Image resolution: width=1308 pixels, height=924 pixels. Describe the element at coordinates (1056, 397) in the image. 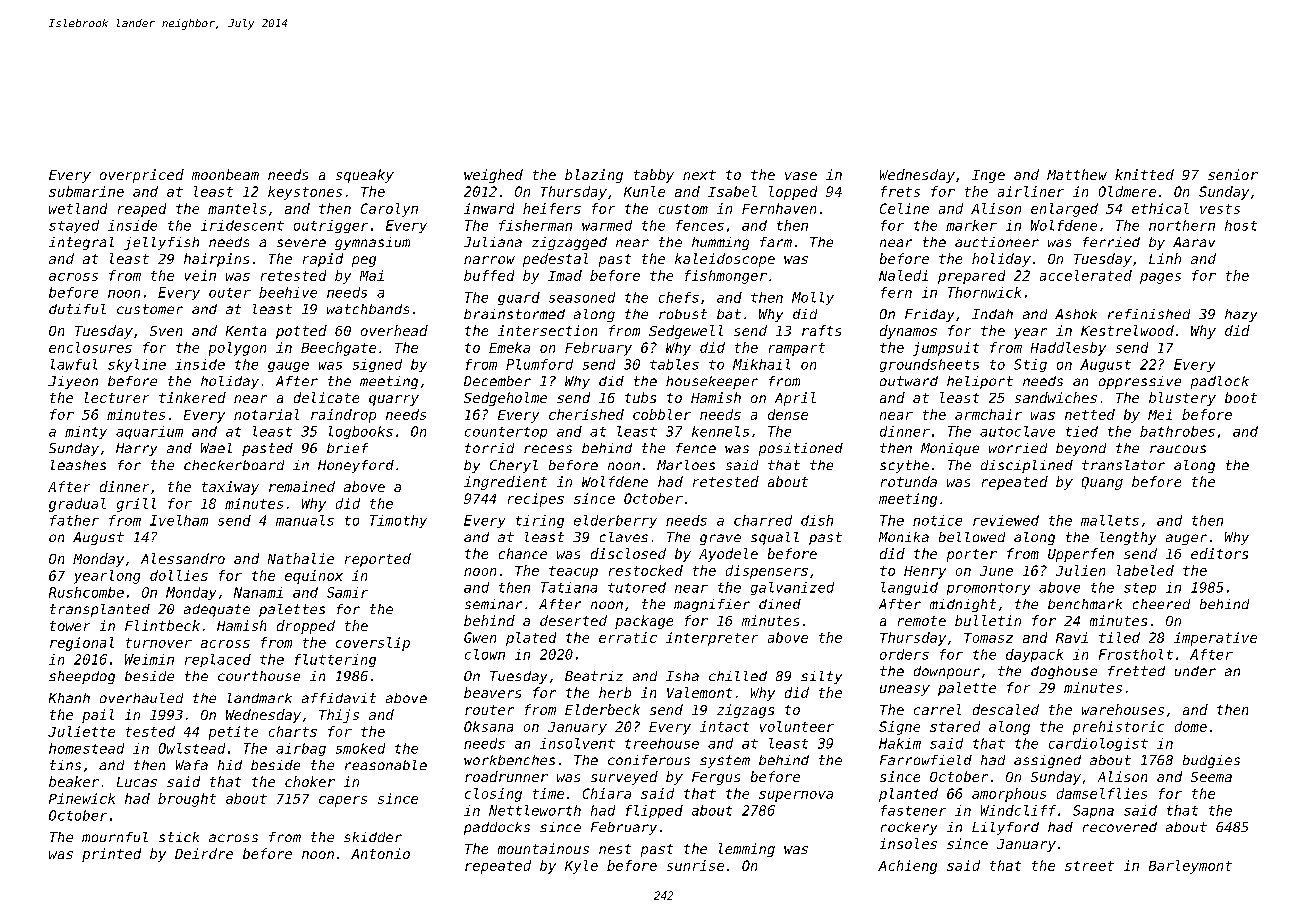

I see `sandwiches` at that location.
